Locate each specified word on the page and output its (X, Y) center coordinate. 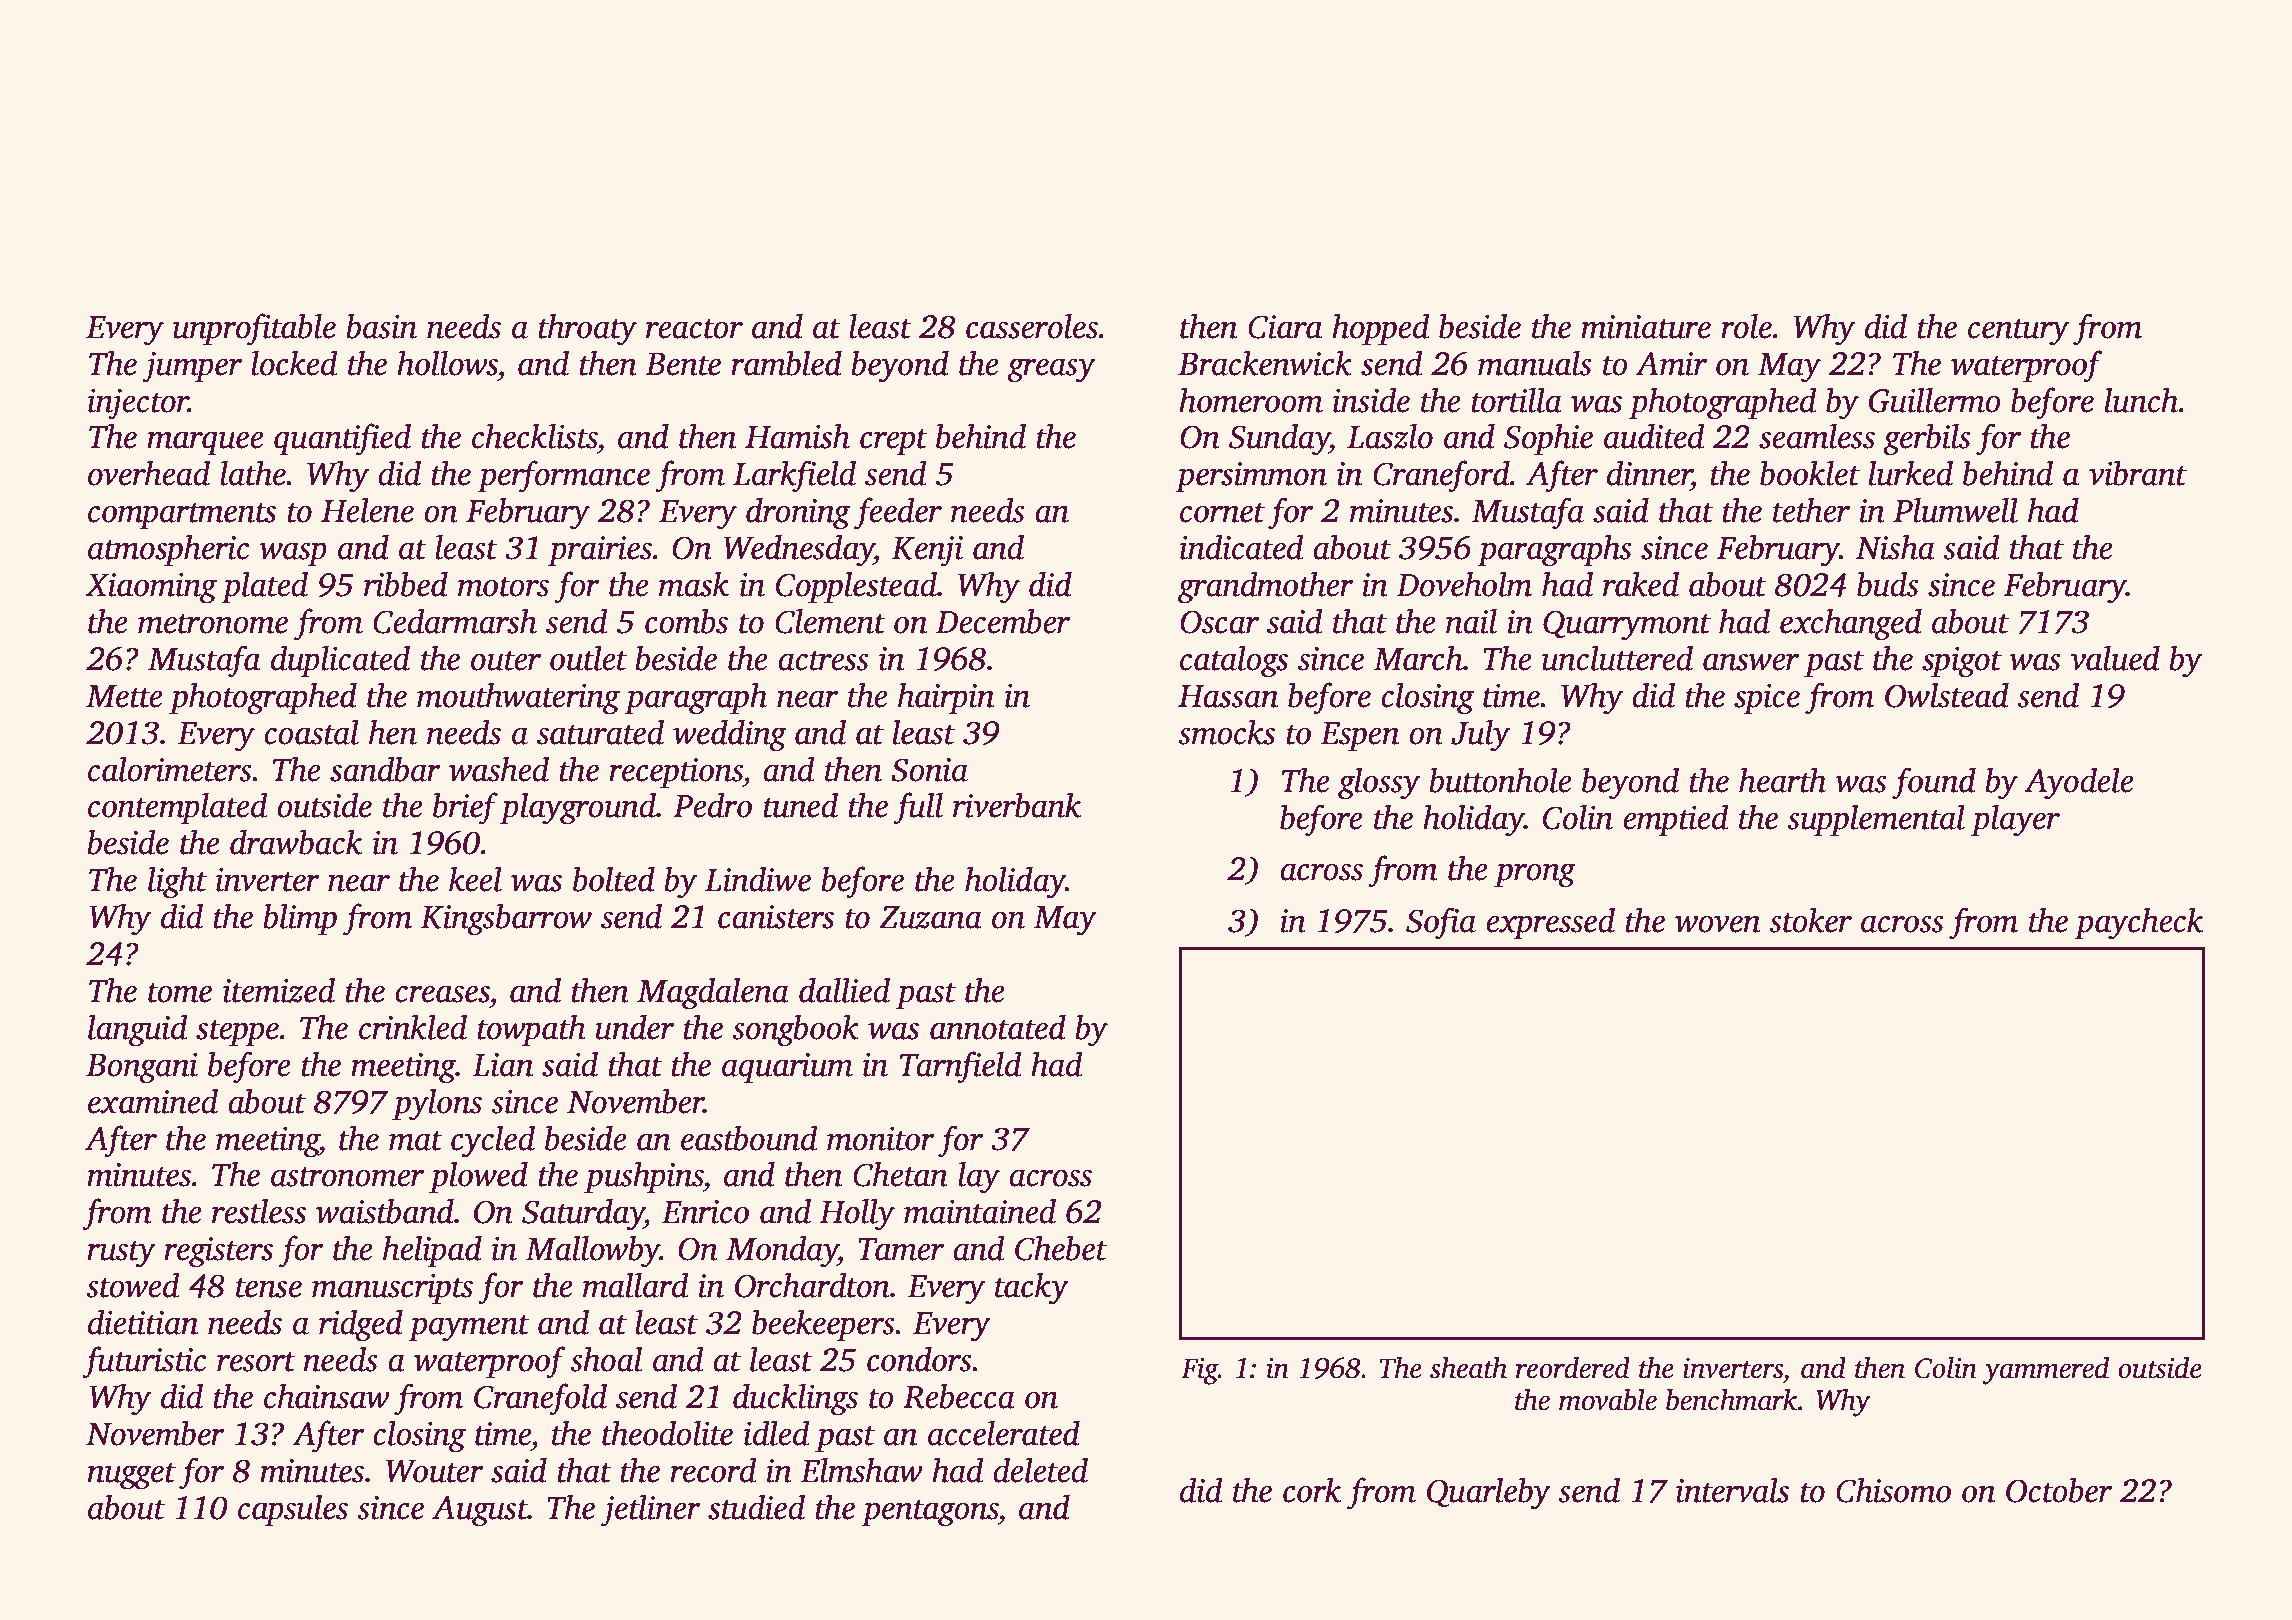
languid (138, 1030)
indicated (1242, 547)
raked (1641, 584)
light (177, 882)
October (2059, 1490)
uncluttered (1617, 658)
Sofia (1441, 923)
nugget (131, 1476)
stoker (1810, 920)
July (1480, 736)
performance (564, 476)
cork (1312, 1490)
